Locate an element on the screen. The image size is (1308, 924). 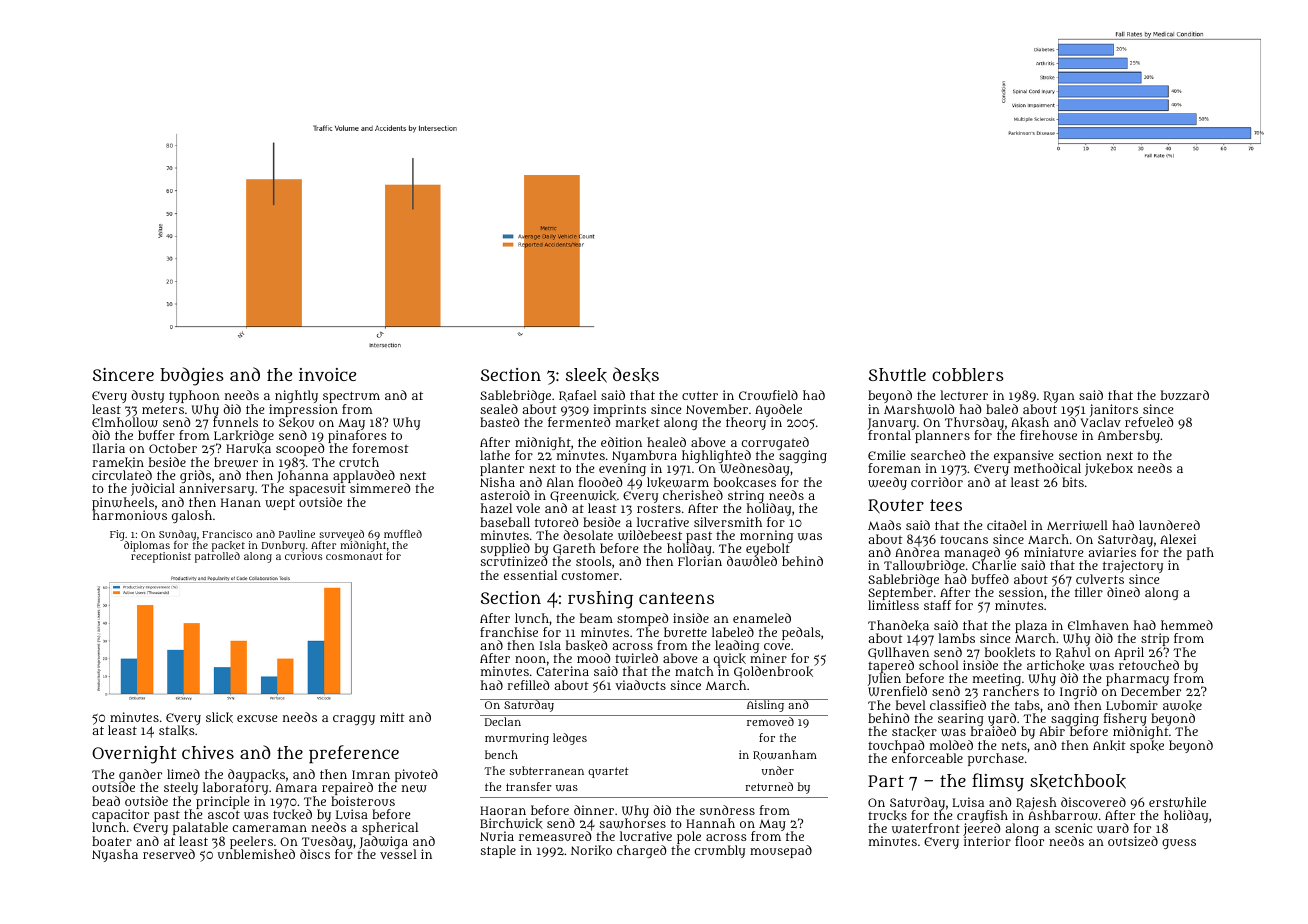
bookcases is located at coordinates (745, 482).
